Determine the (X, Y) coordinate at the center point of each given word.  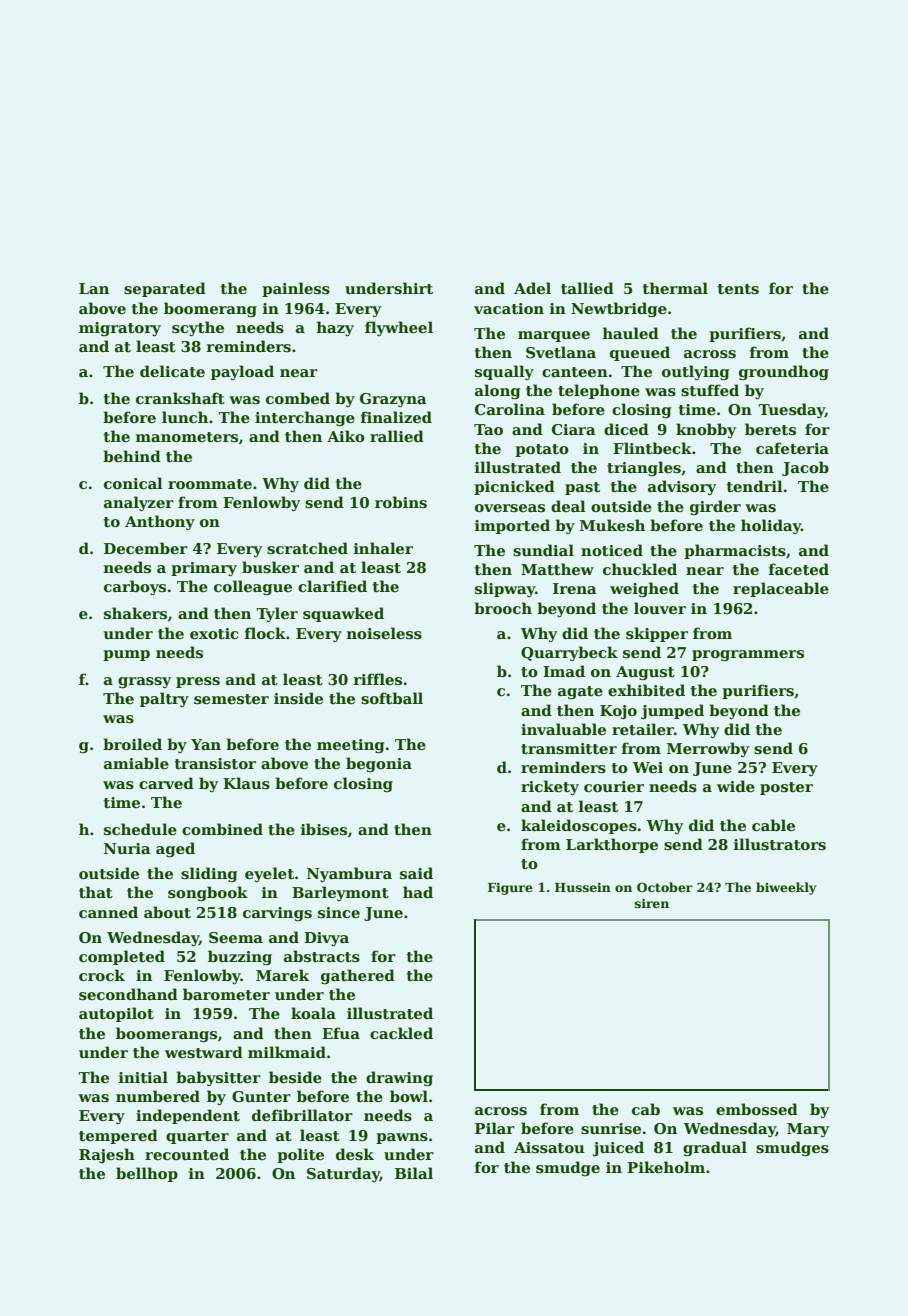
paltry (164, 699)
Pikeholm (666, 1167)
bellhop (147, 1174)
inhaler (383, 548)
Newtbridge (619, 309)
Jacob (805, 468)
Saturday (343, 1174)
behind (132, 456)
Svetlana (561, 352)
